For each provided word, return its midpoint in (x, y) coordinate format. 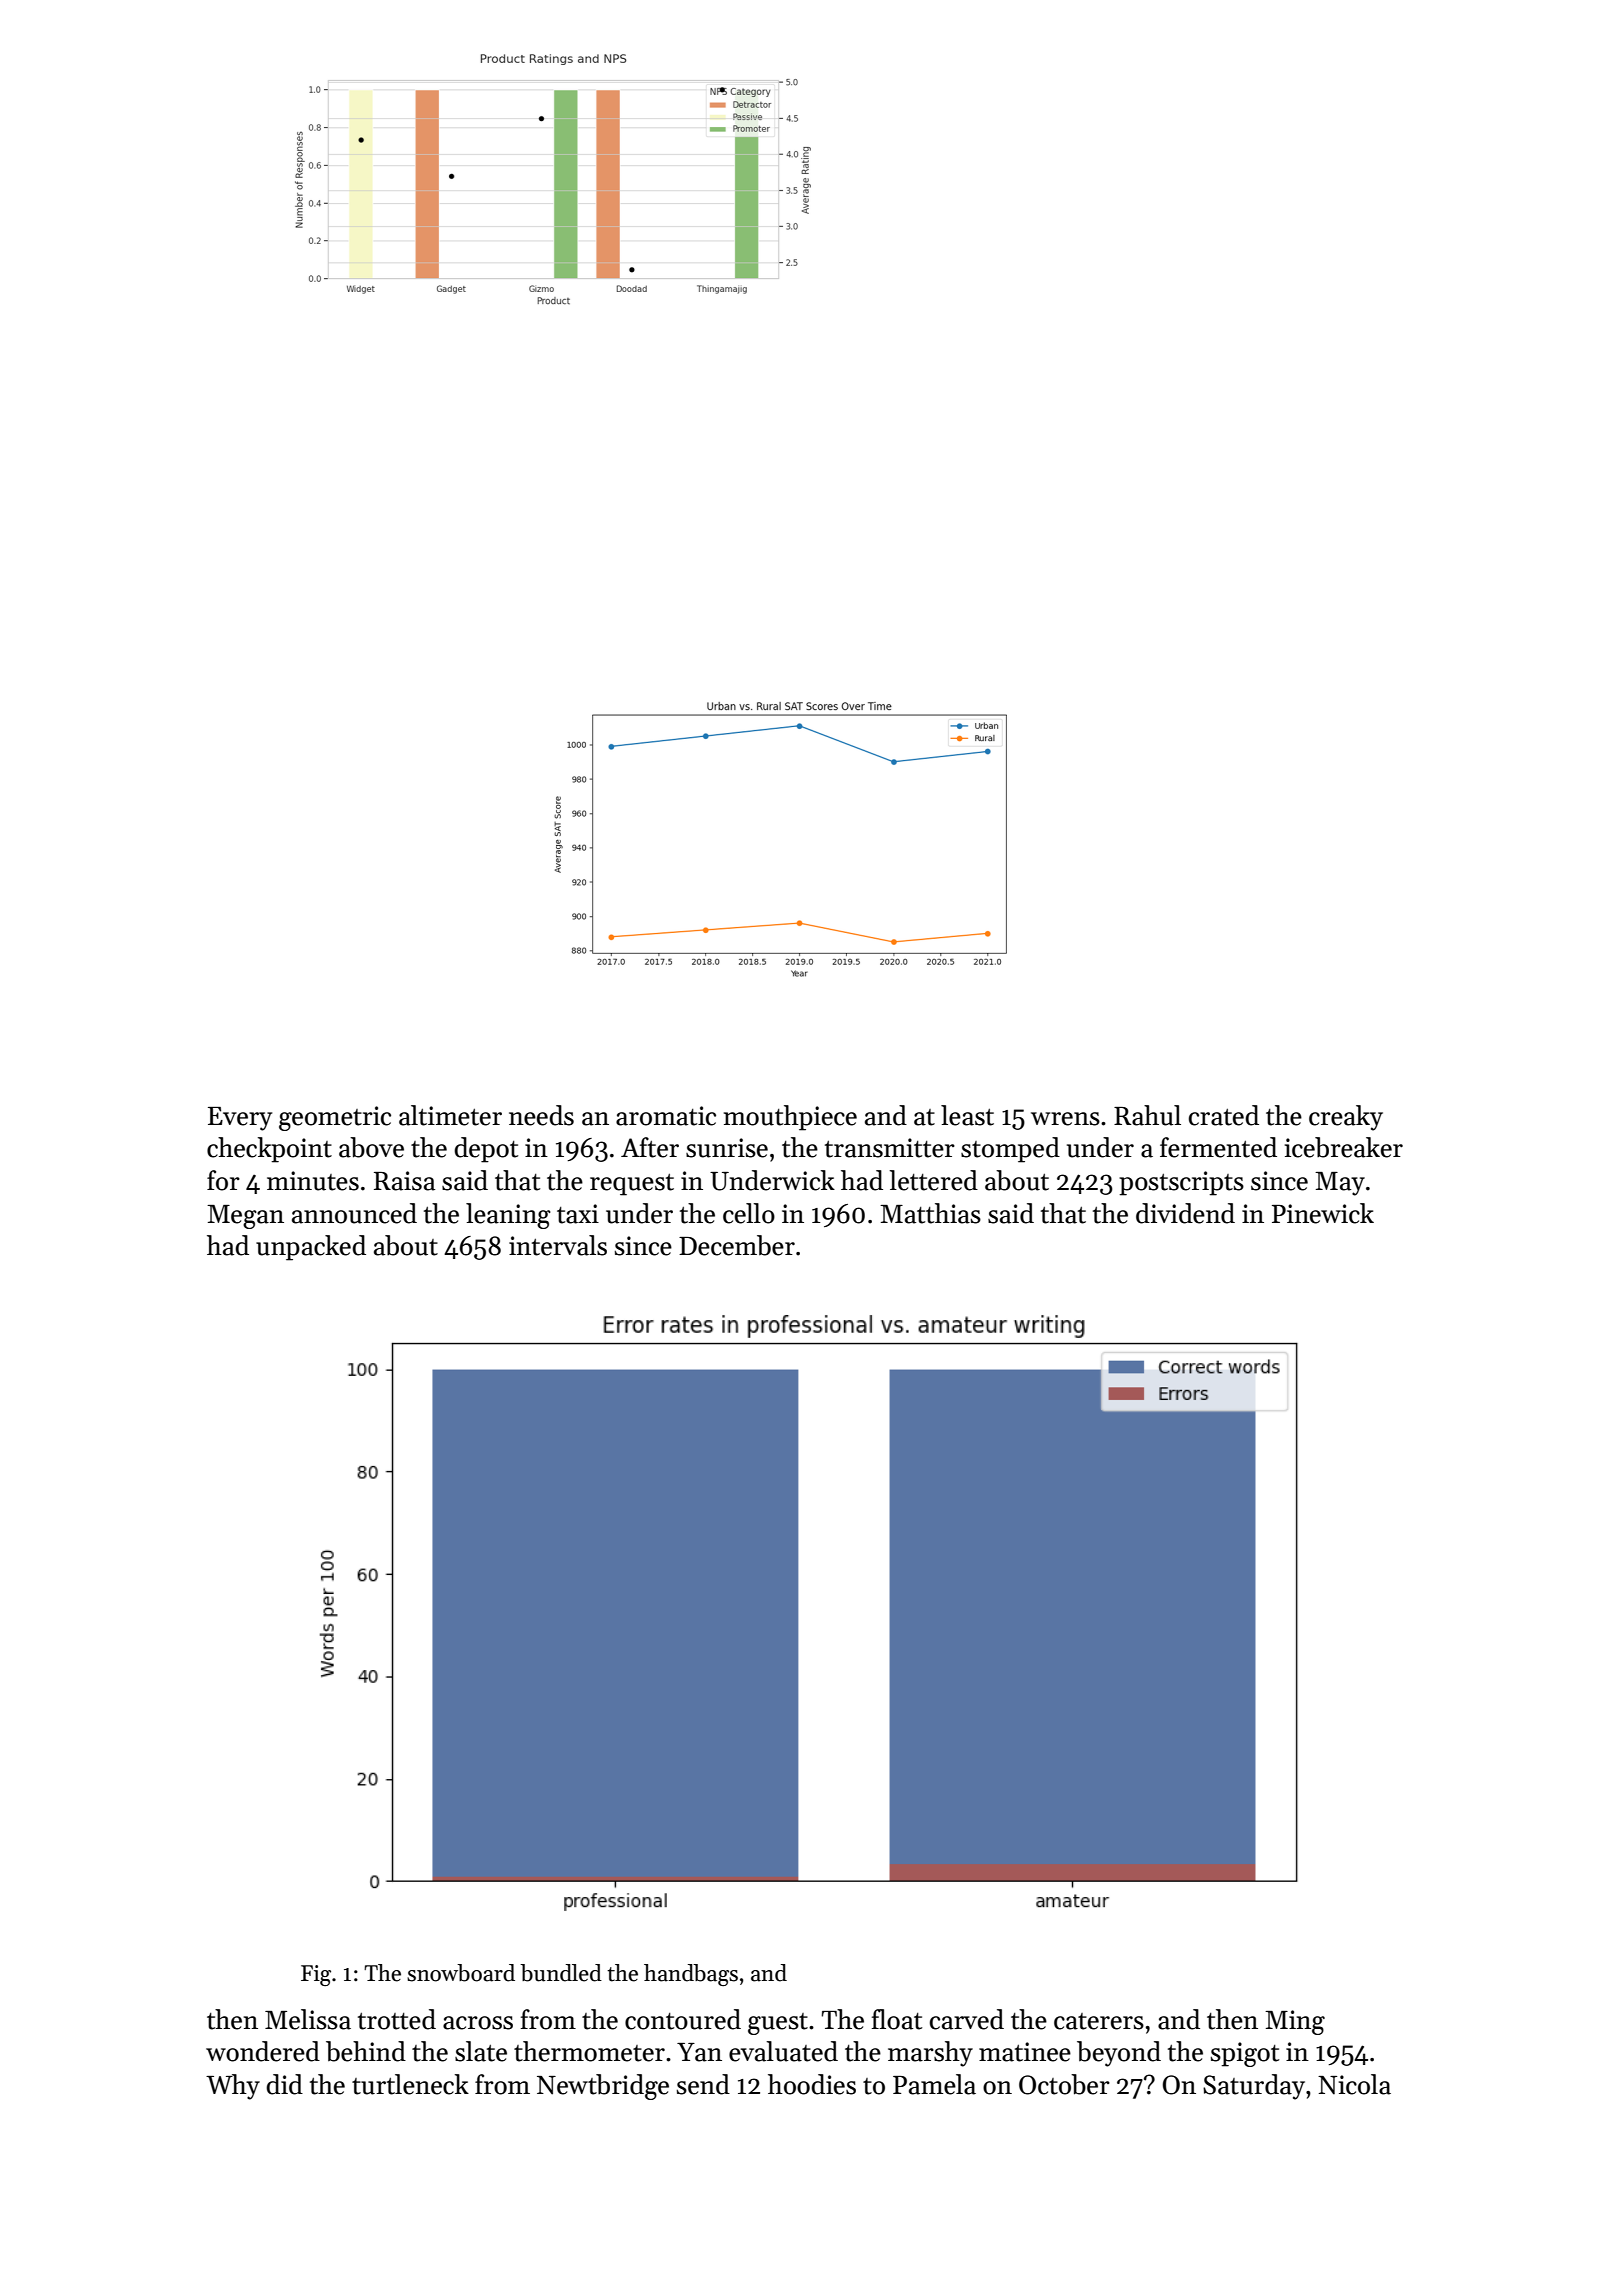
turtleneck (410, 2084)
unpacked (311, 1248)
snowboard (461, 1973)
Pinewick (1323, 1213)
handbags (691, 1975)
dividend (1185, 1213)
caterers (1099, 2021)
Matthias (930, 1213)
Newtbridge (603, 2087)
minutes (313, 1181)
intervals (558, 1245)
